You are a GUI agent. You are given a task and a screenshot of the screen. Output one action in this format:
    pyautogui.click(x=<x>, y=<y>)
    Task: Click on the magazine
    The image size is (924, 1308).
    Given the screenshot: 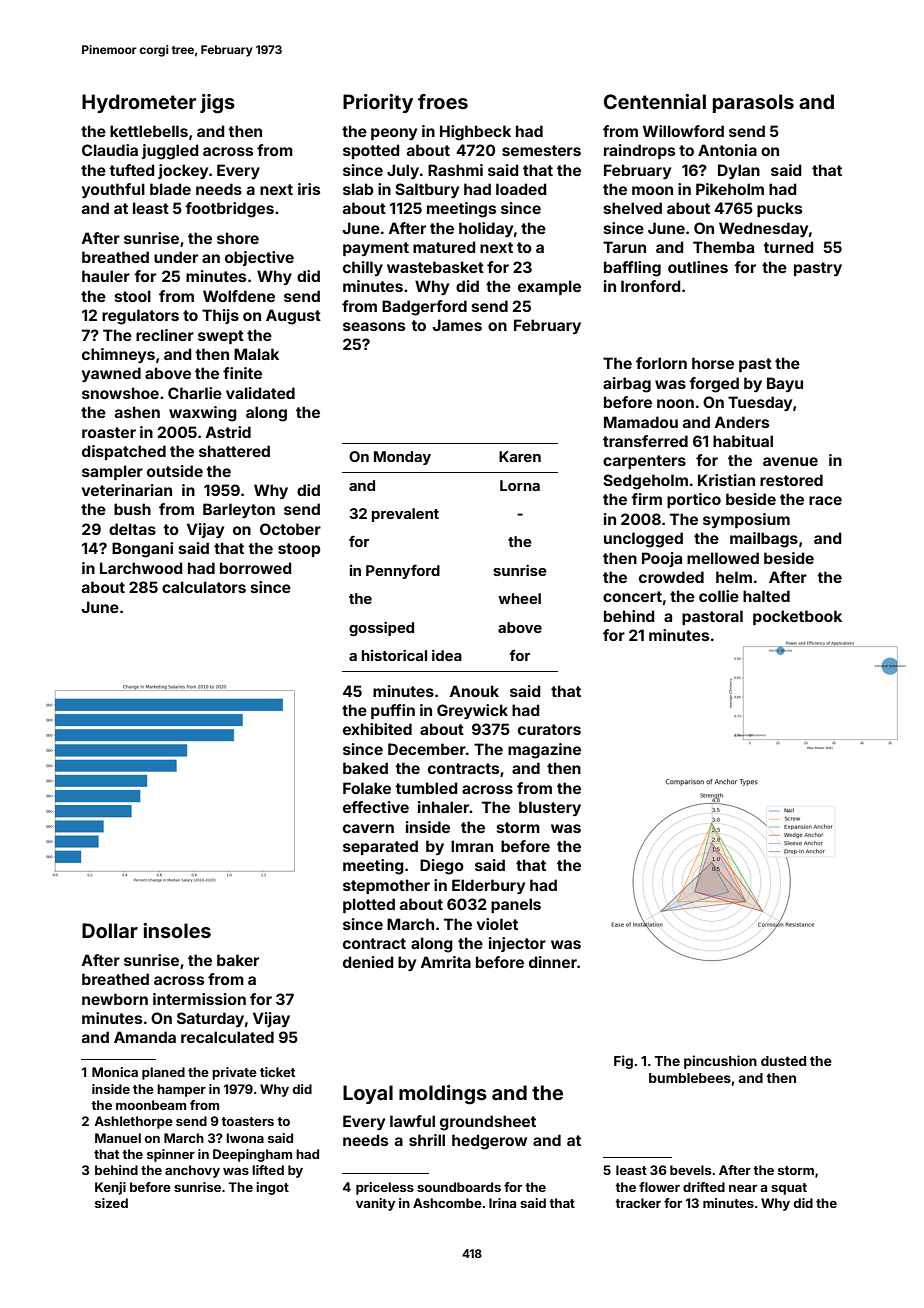 What is the action you would take?
    pyautogui.click(x=544, y=751)
